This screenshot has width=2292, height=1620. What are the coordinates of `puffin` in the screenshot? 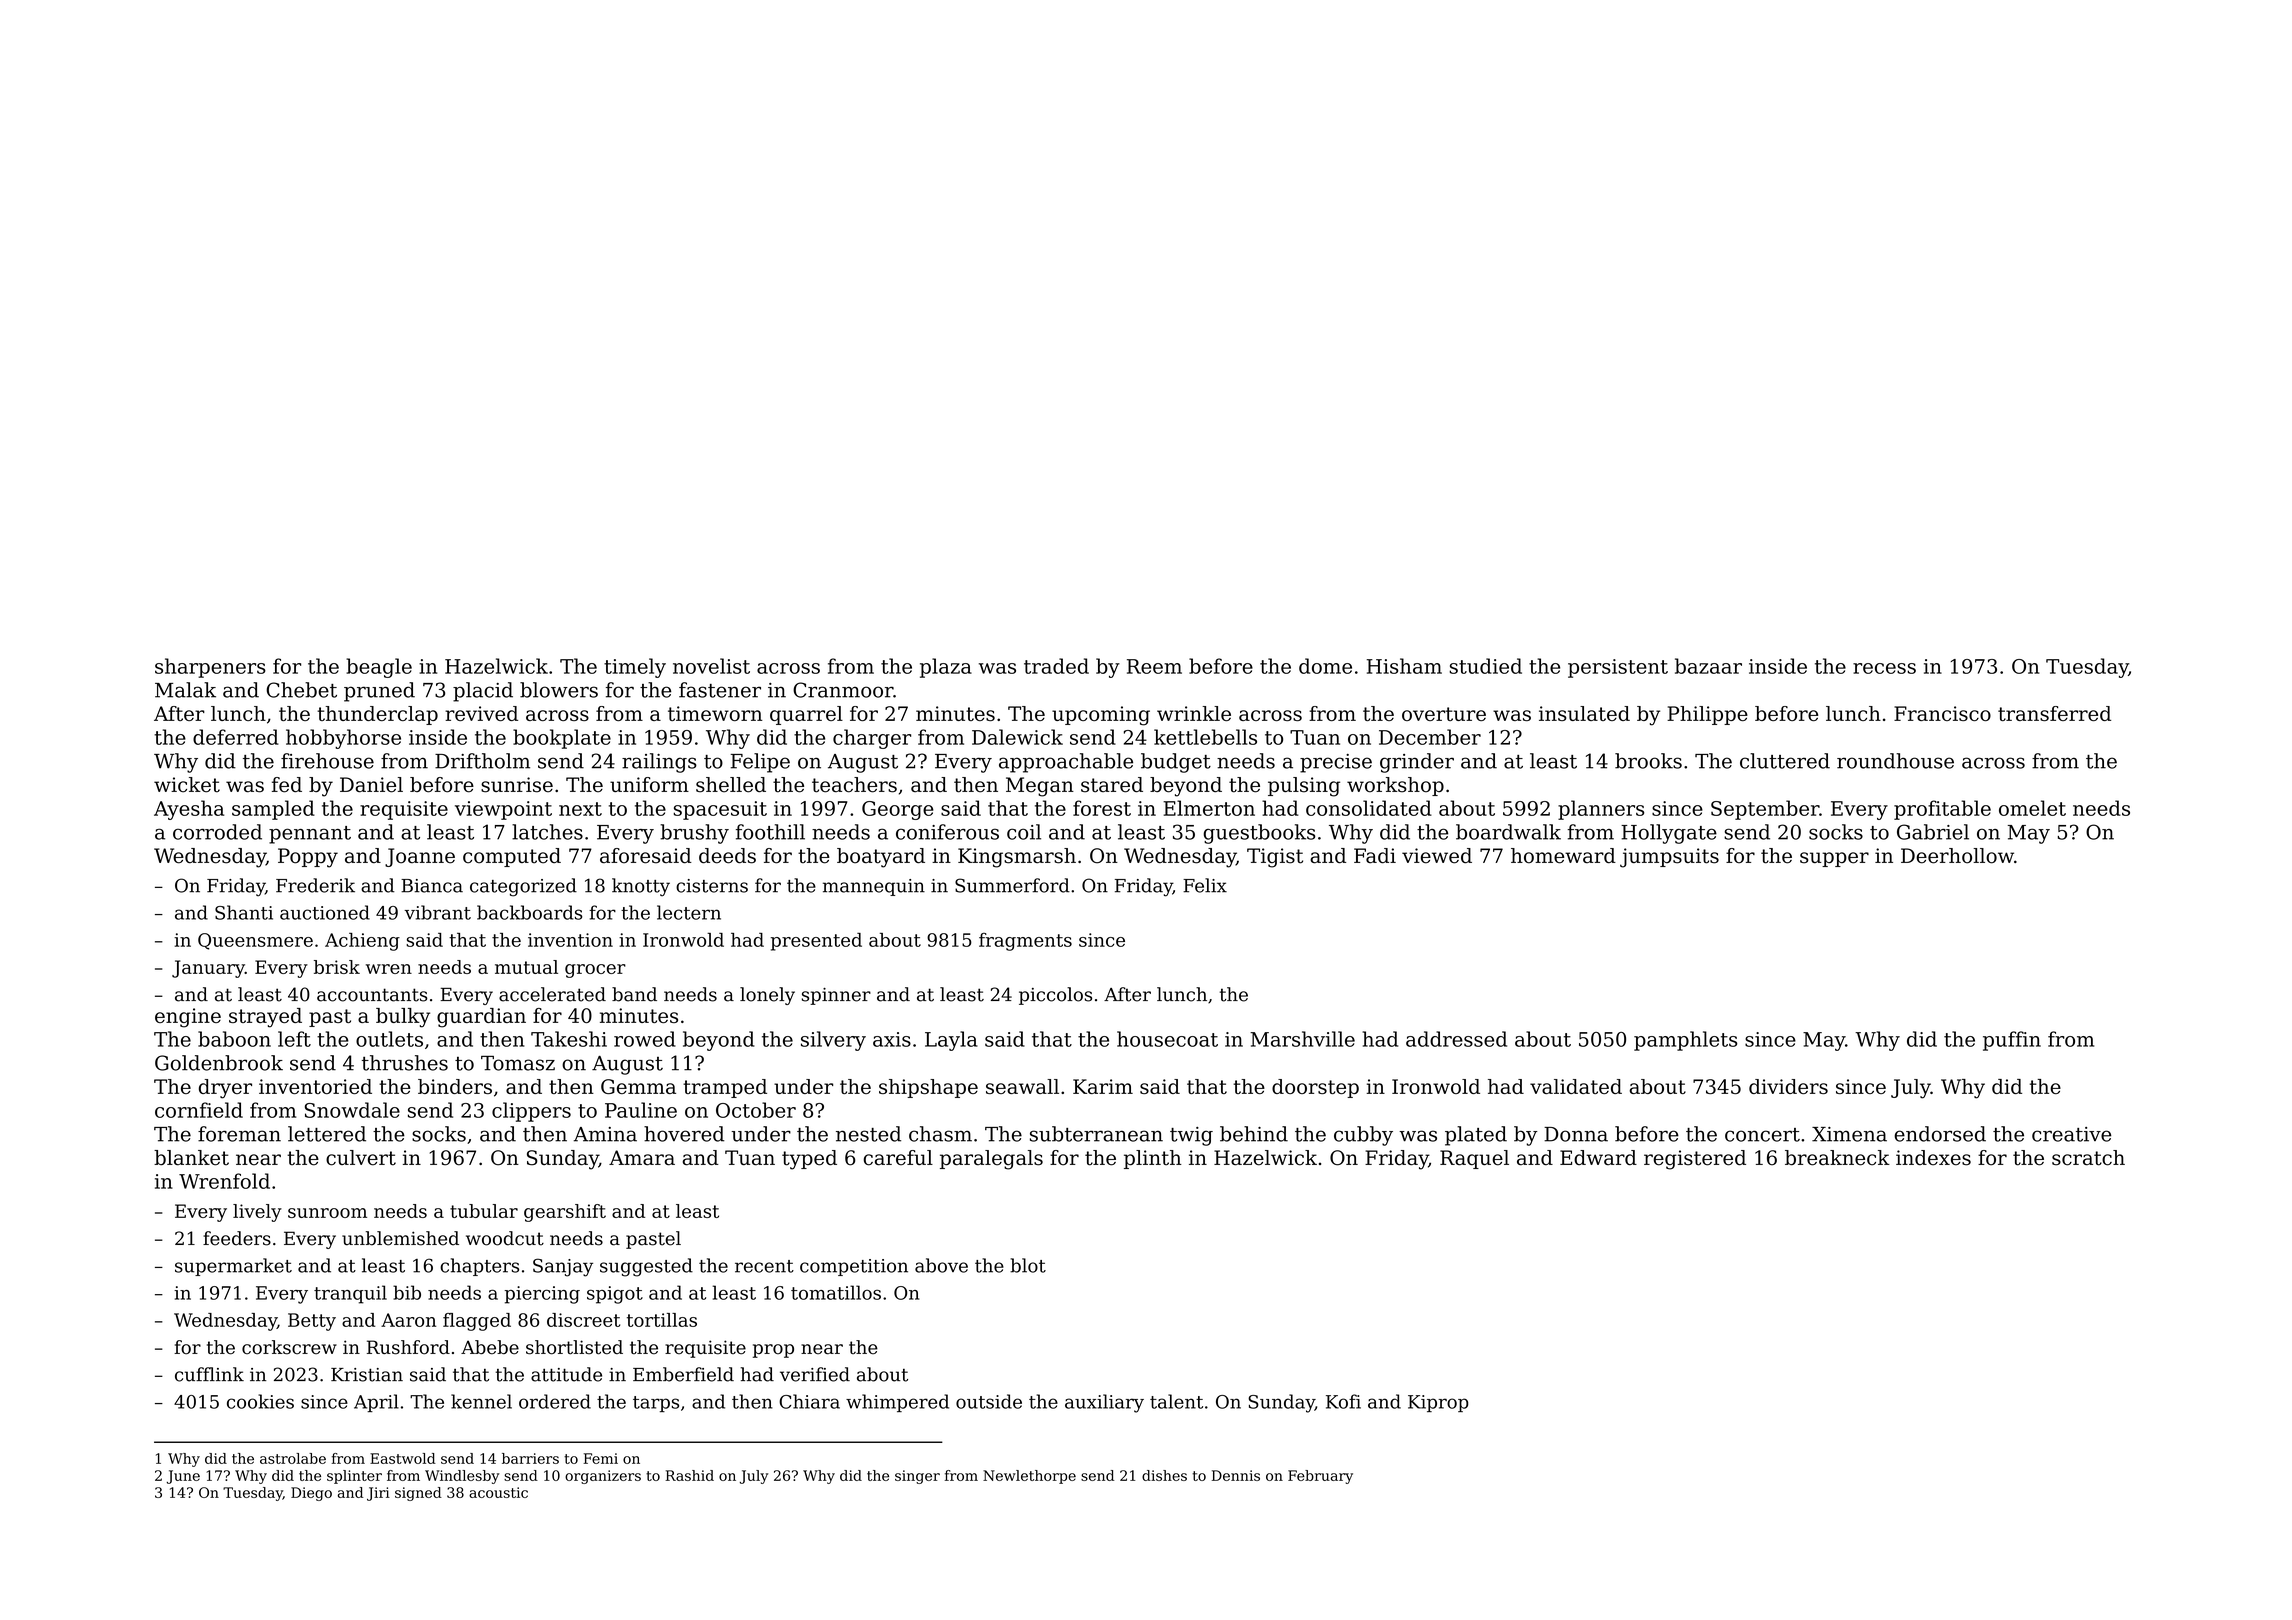 It's located at (2012, 1041).
